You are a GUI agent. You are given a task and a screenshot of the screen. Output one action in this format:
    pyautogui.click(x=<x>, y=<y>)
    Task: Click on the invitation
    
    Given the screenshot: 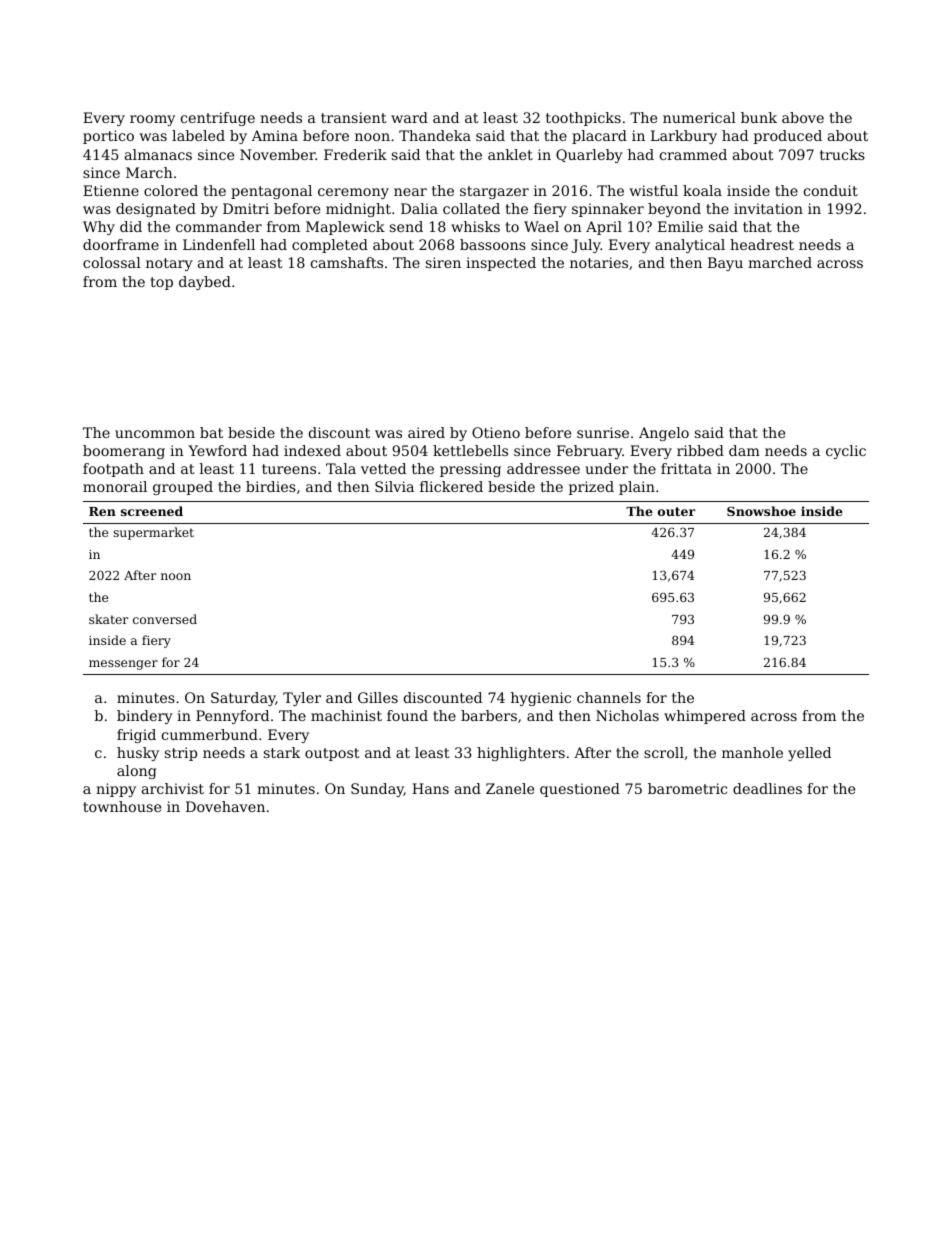 What is the action you would take?
    pyautogui.click(x=768, y=208)
